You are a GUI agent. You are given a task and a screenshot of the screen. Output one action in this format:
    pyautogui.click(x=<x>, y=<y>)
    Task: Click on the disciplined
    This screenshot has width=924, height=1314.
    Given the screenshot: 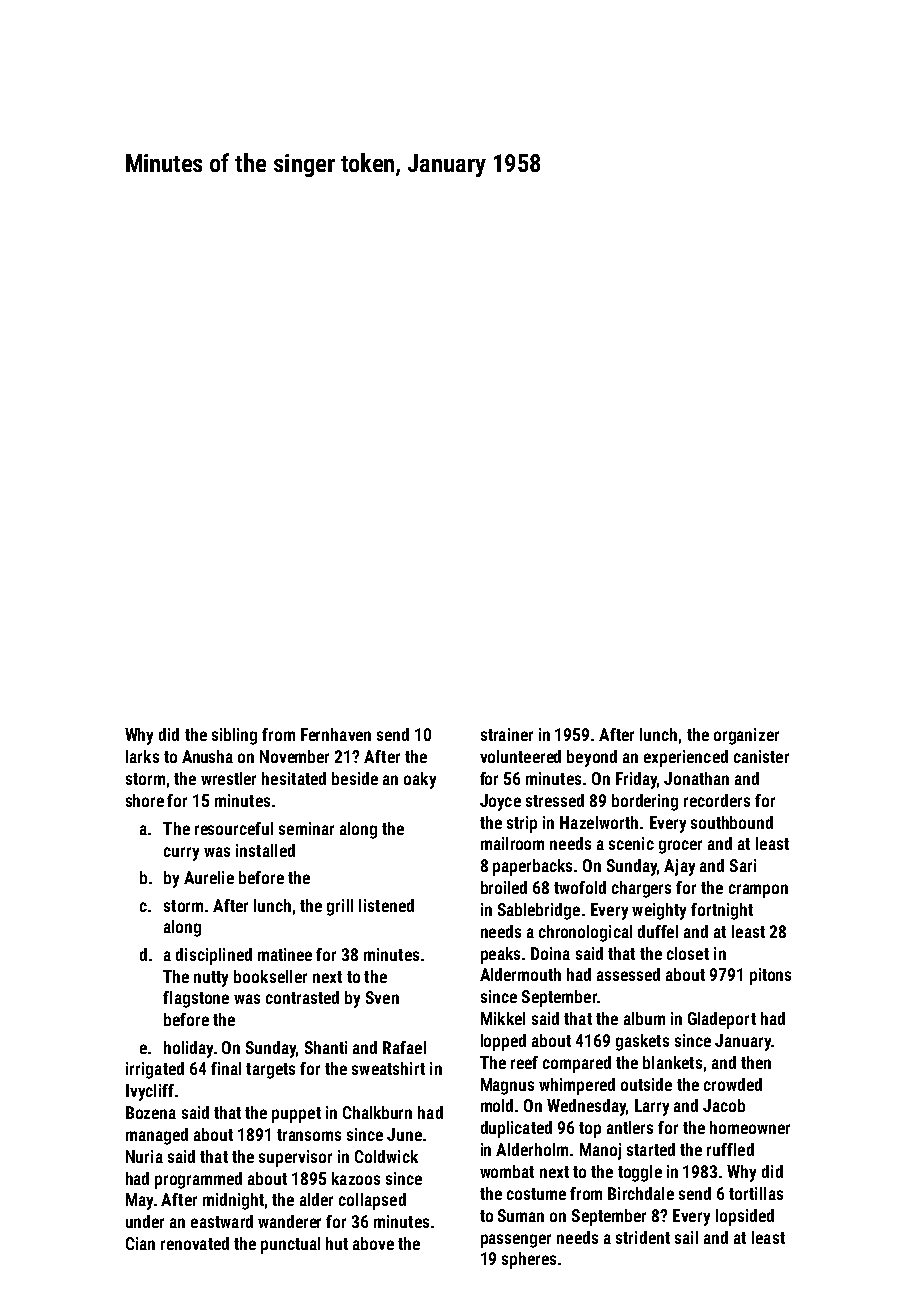 What is the action you would take?
    pyautogui.click(x=214, y=956)
